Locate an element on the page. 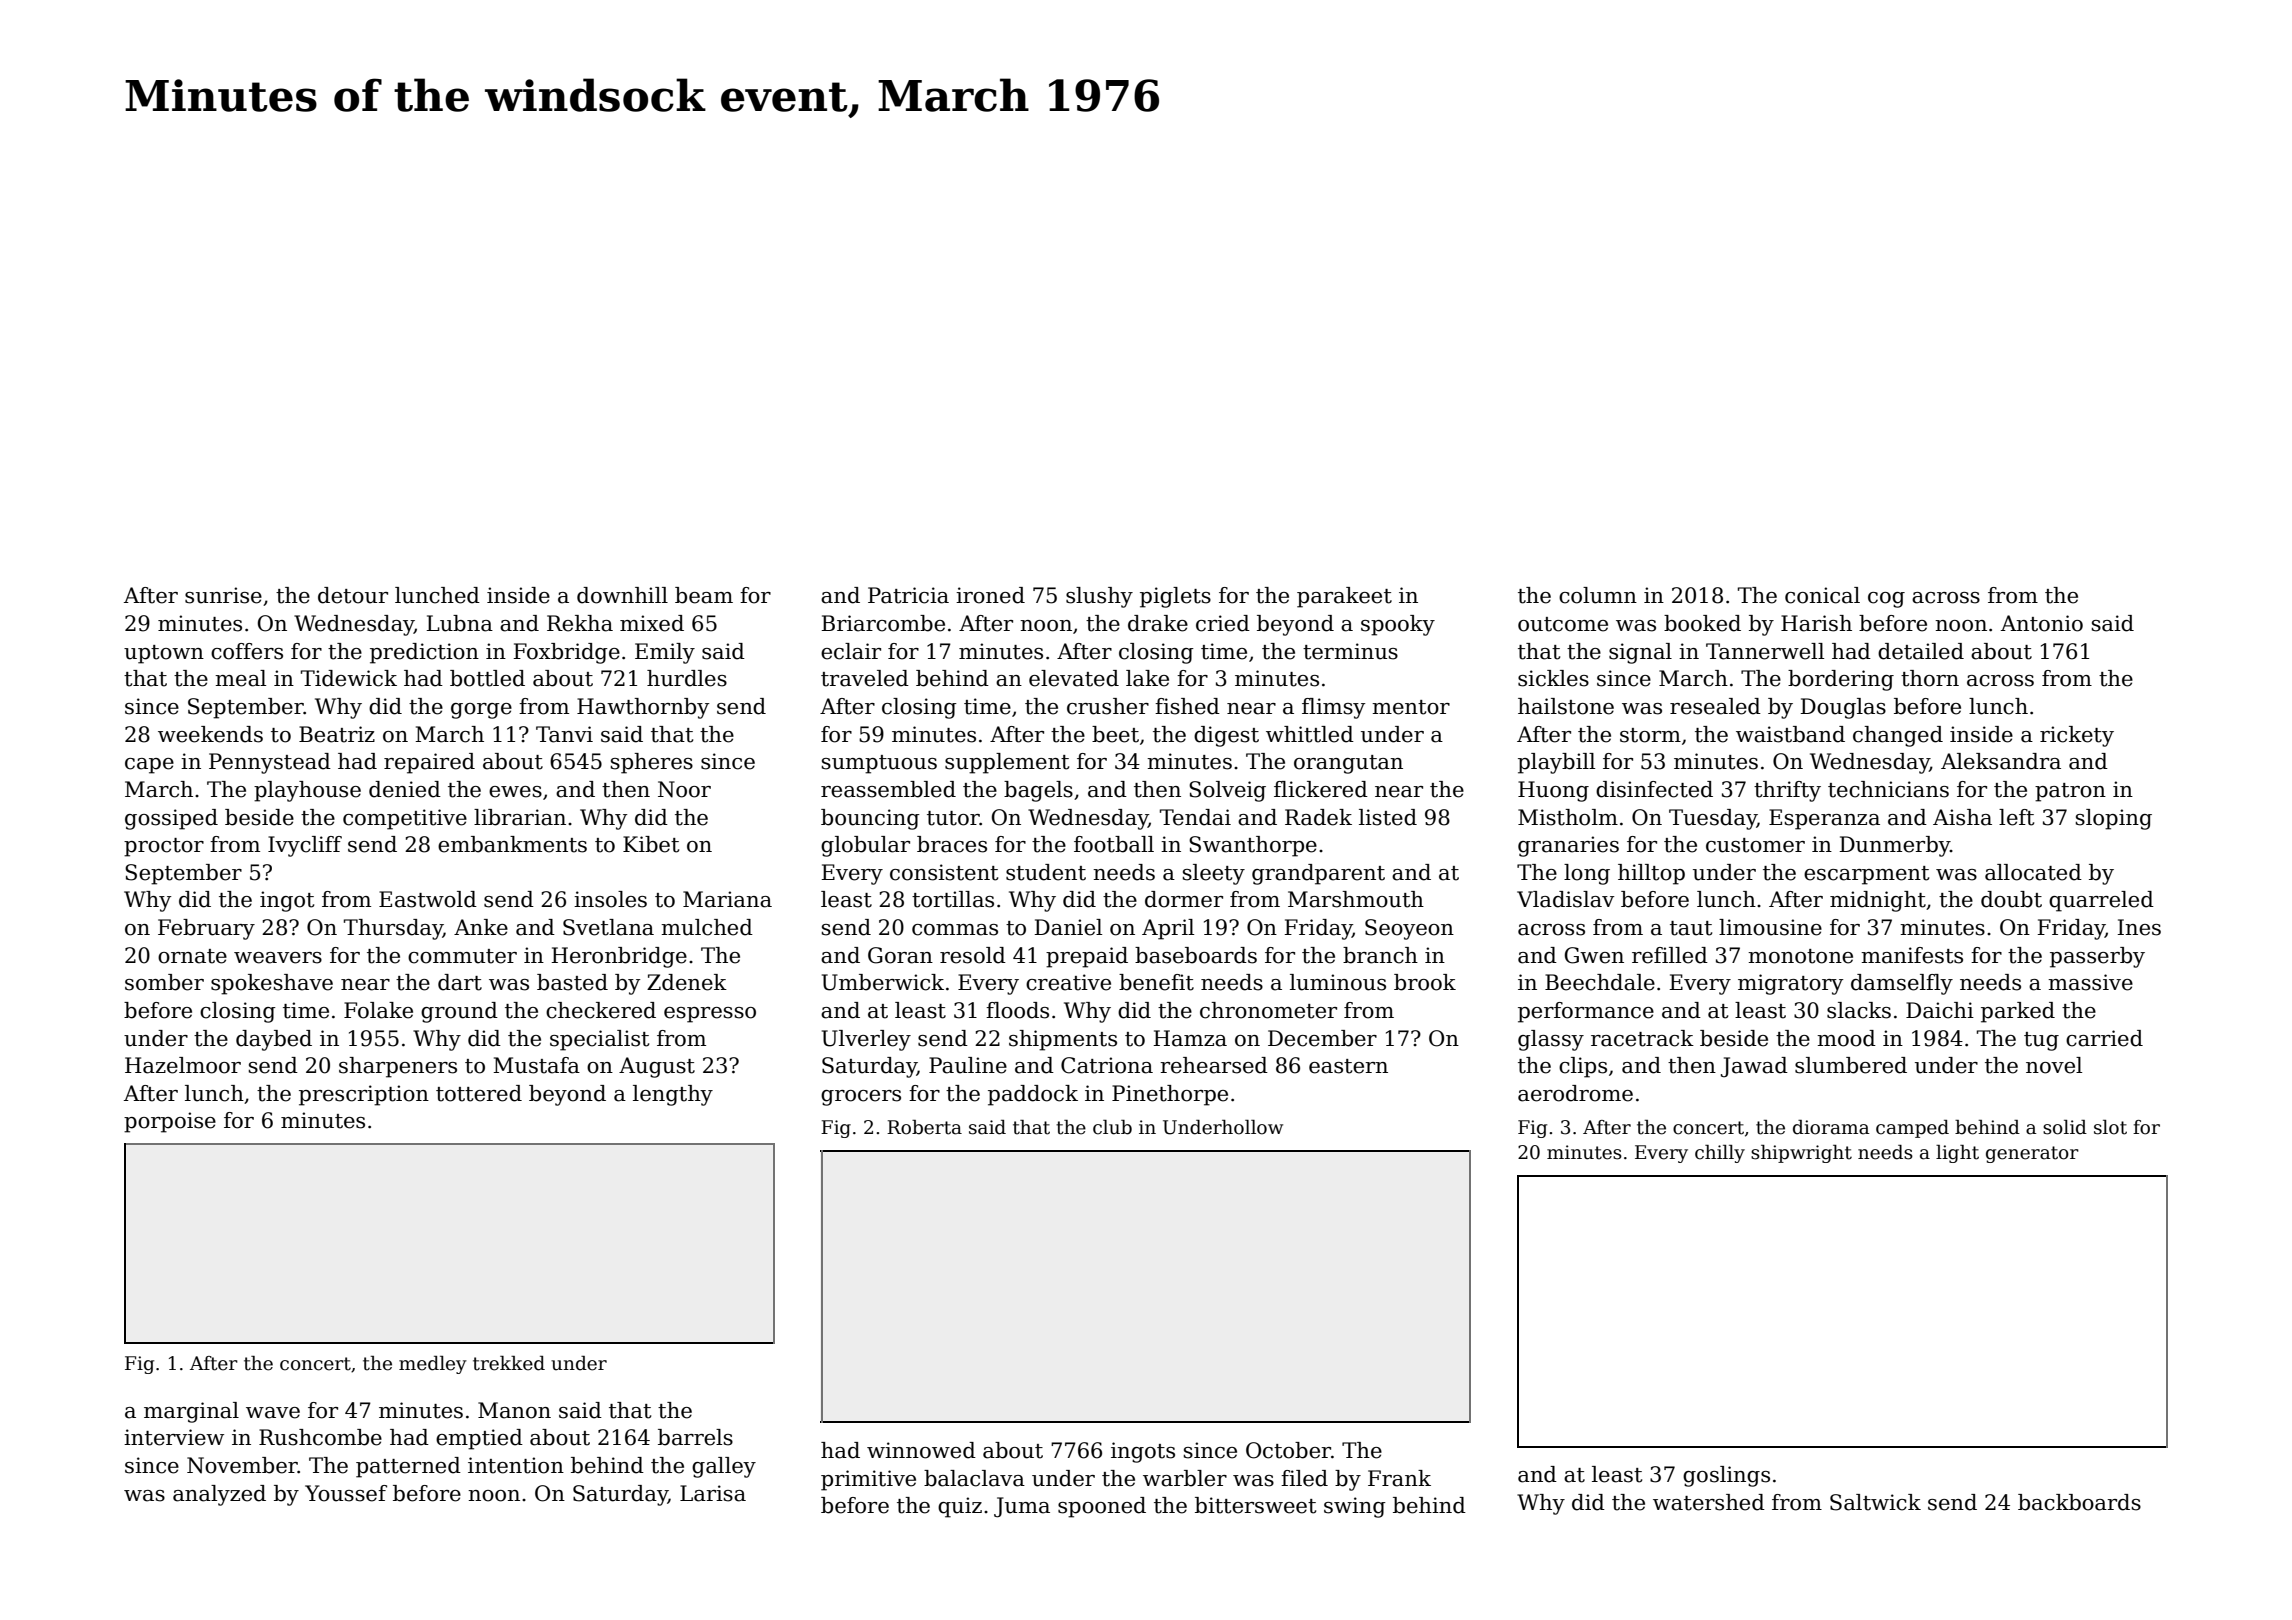 The image size is (2292, 1620). bagels is located at coordinates (1038, 791).
